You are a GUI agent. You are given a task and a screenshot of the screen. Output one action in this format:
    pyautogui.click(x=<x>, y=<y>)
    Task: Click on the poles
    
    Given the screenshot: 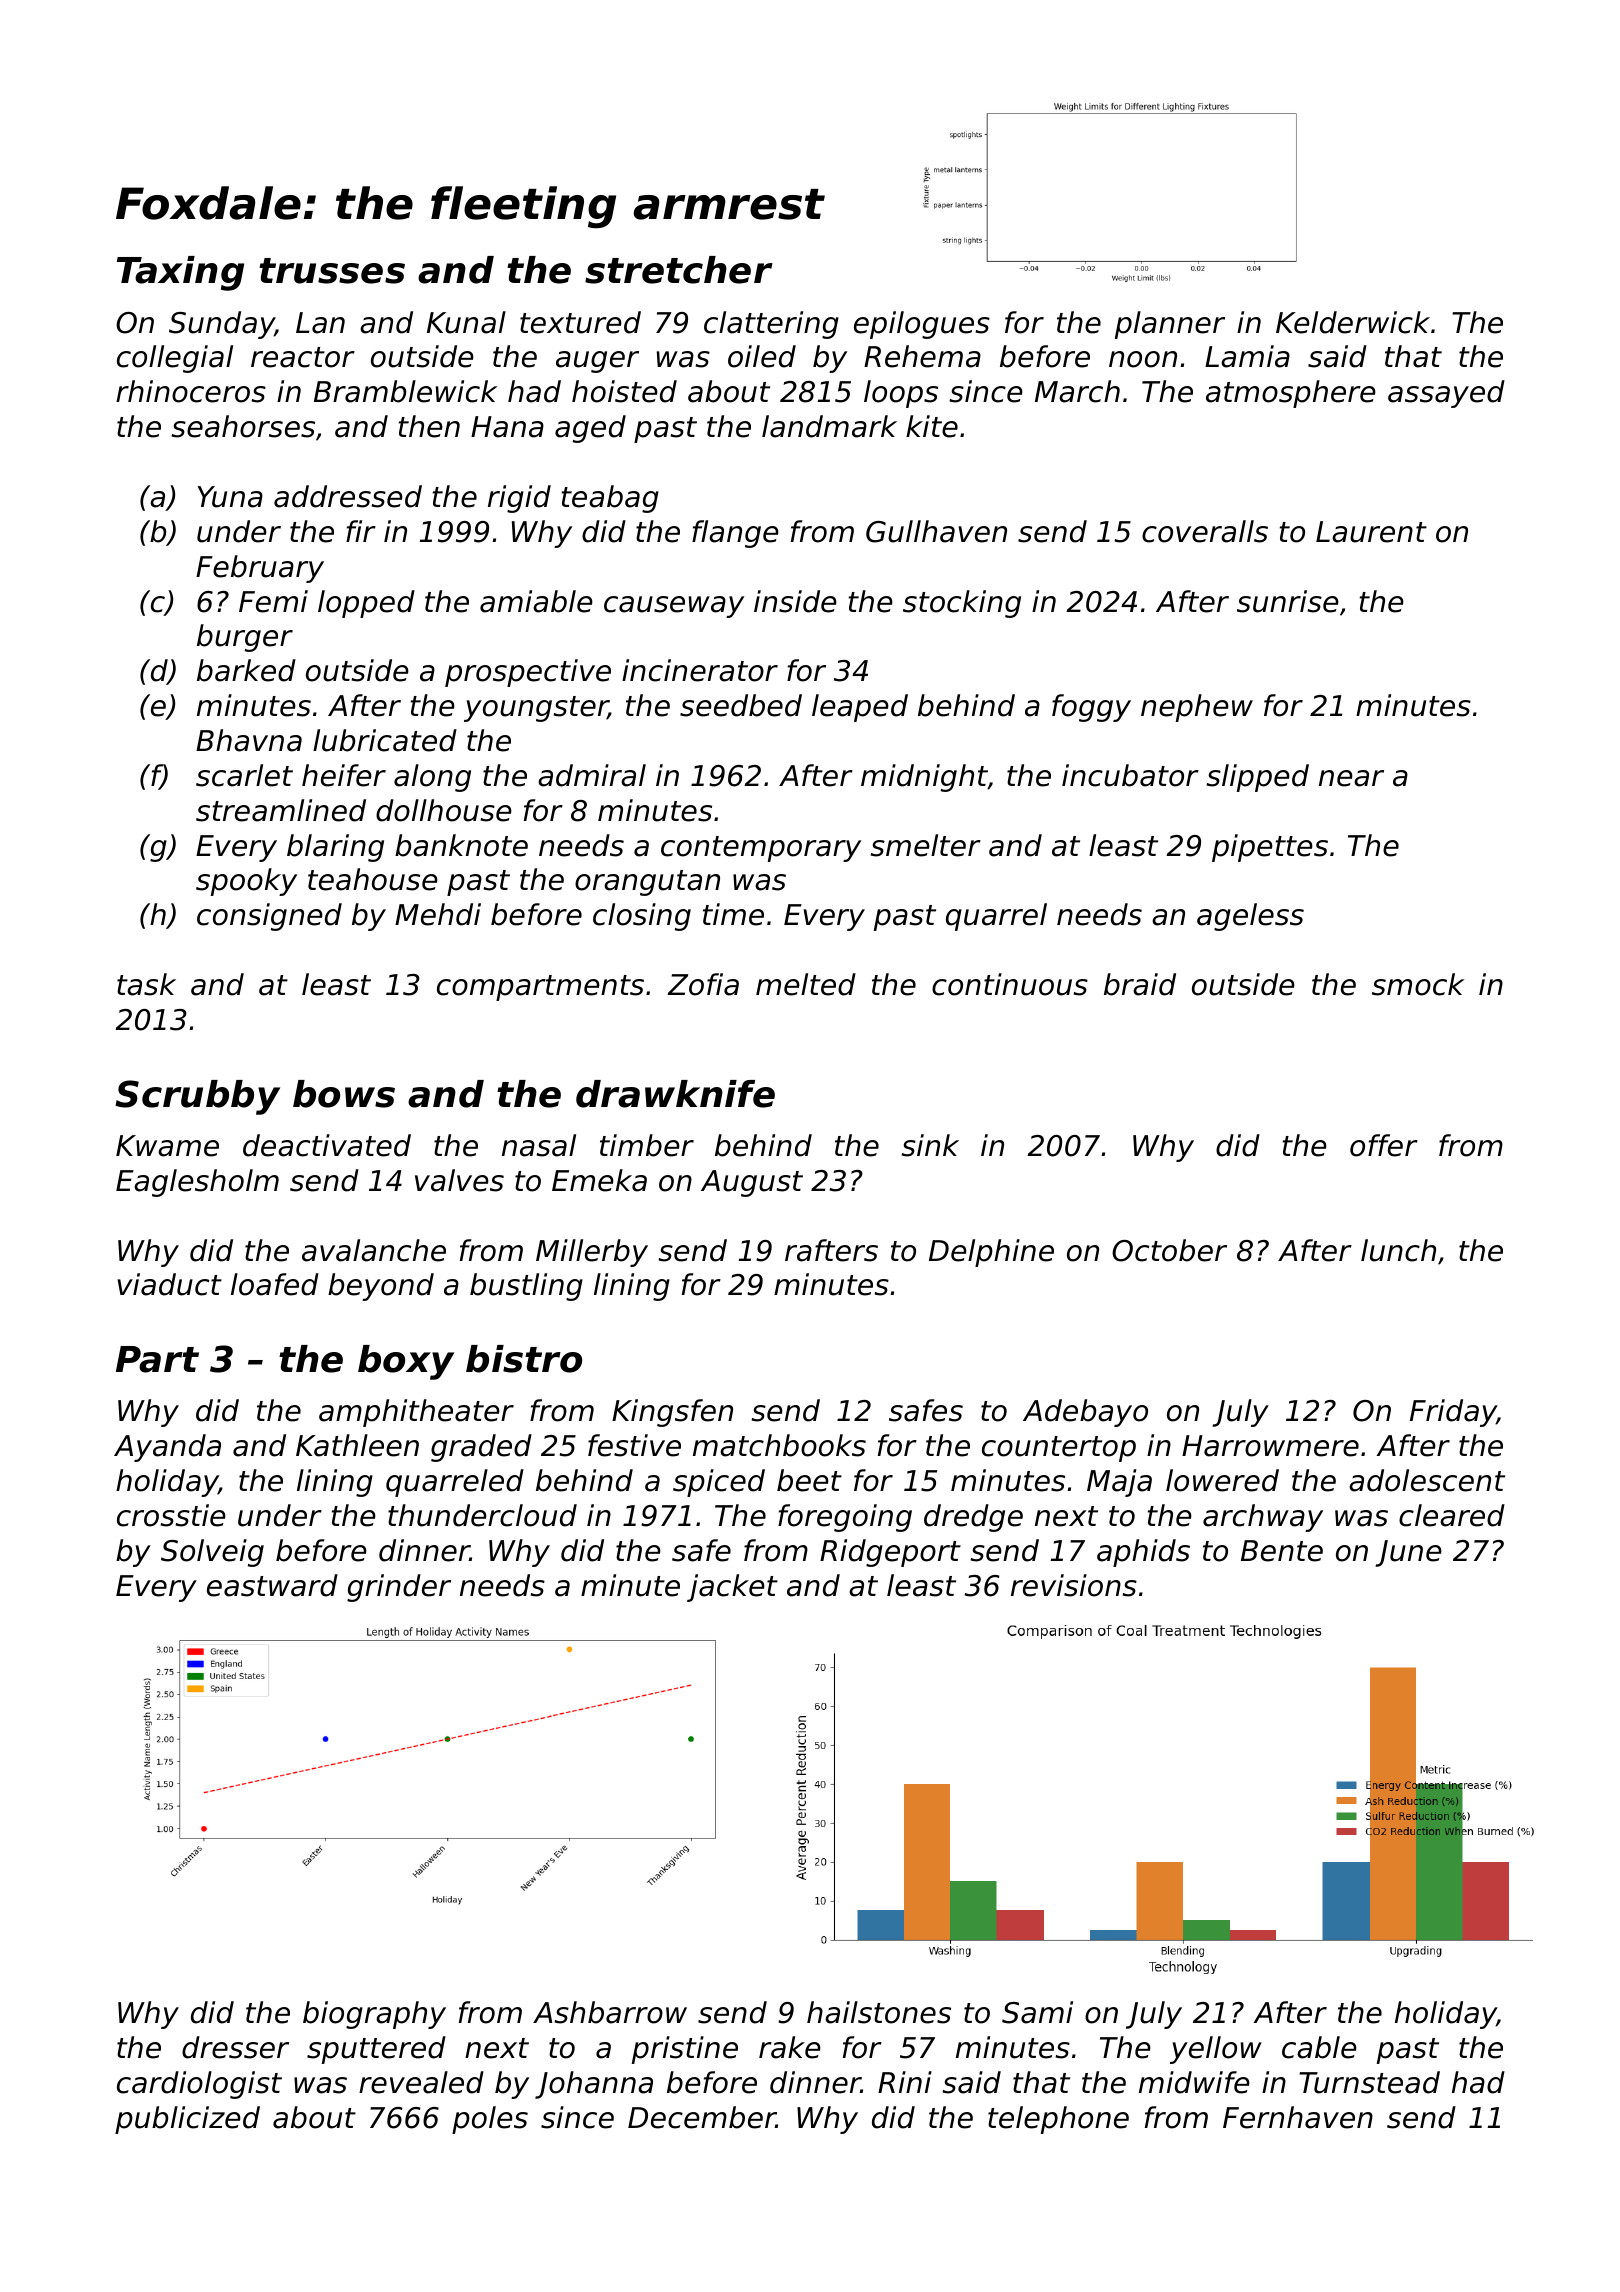 What is the action you would take?
    pyautogui.click(x=490, y=2120)
